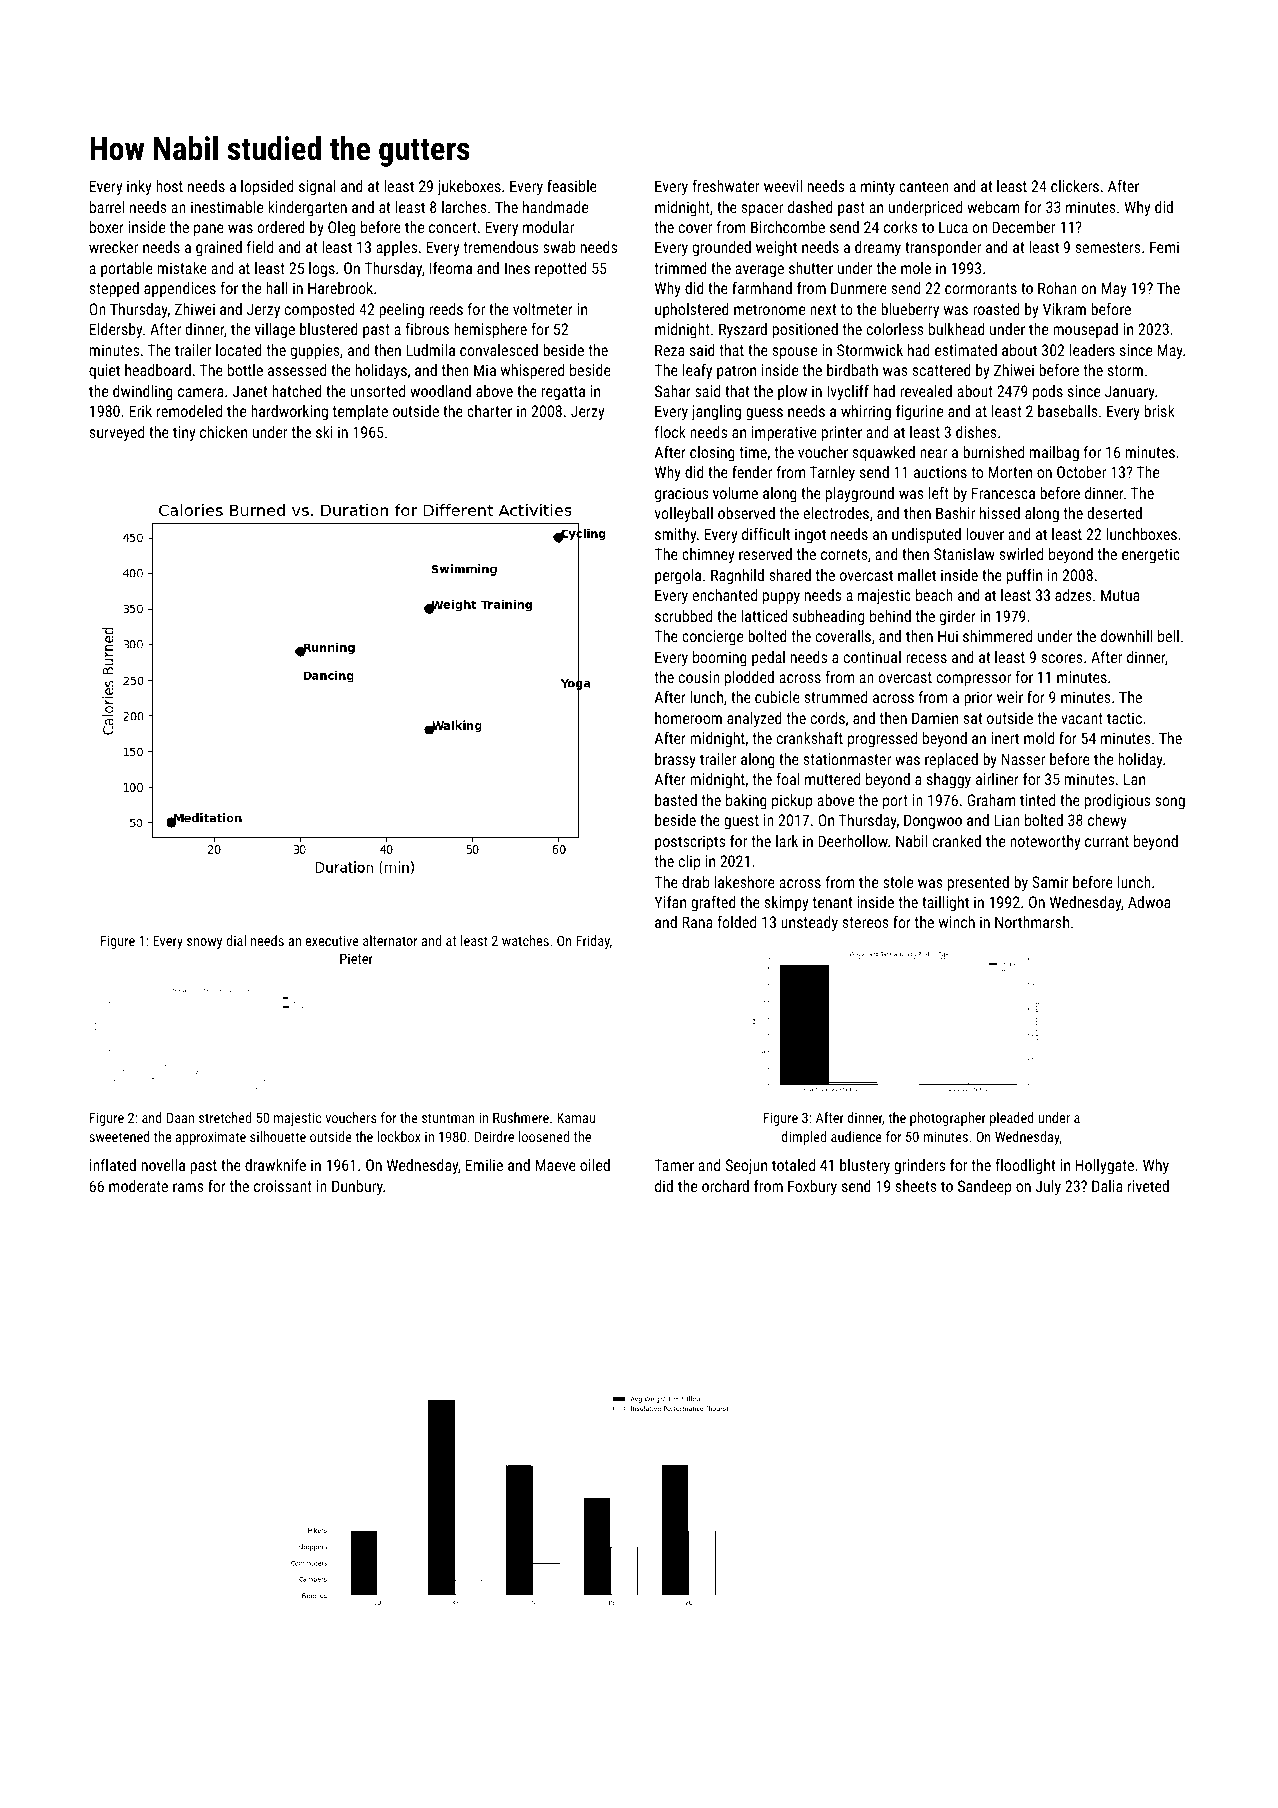  Describe the element at coordinates (342, 229) in the document. I see `Oleg` at that location.
